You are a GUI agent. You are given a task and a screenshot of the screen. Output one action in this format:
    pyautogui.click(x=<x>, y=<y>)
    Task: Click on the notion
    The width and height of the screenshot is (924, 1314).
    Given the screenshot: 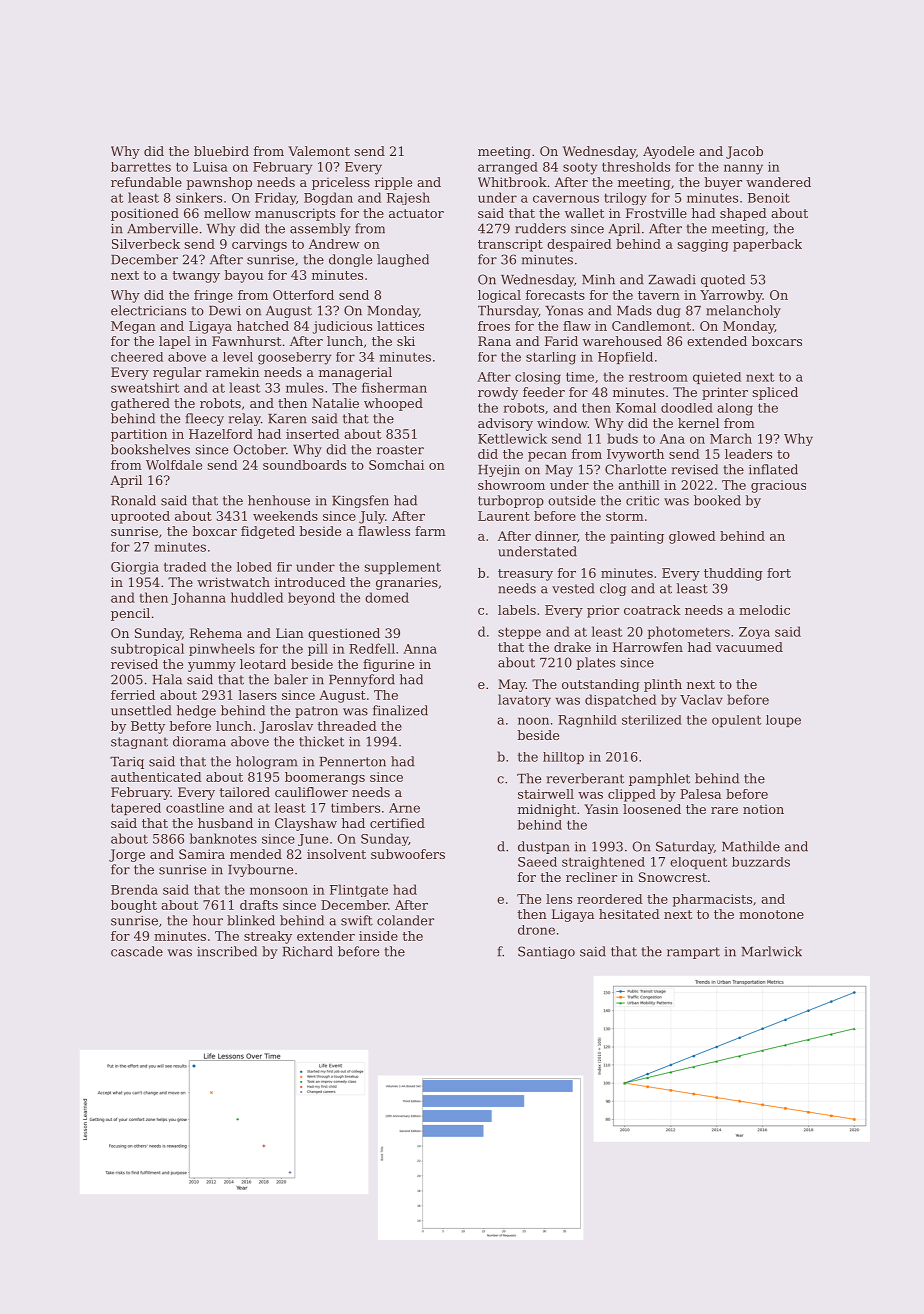 What is the action you would take?
    pyautogui.click(x=763, y=809)
